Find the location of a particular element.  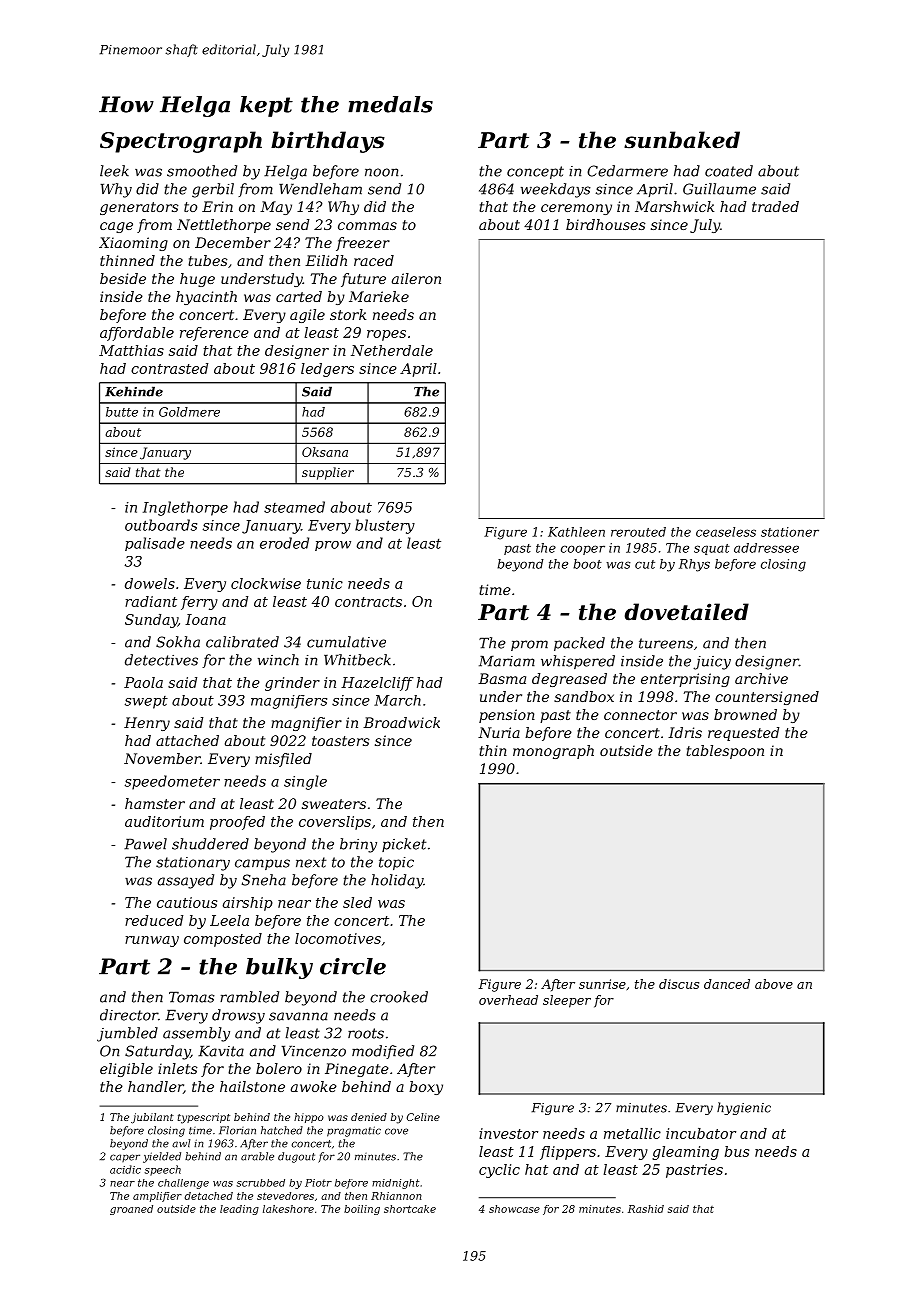

Marshwick is located at coordinates (674, 206).
